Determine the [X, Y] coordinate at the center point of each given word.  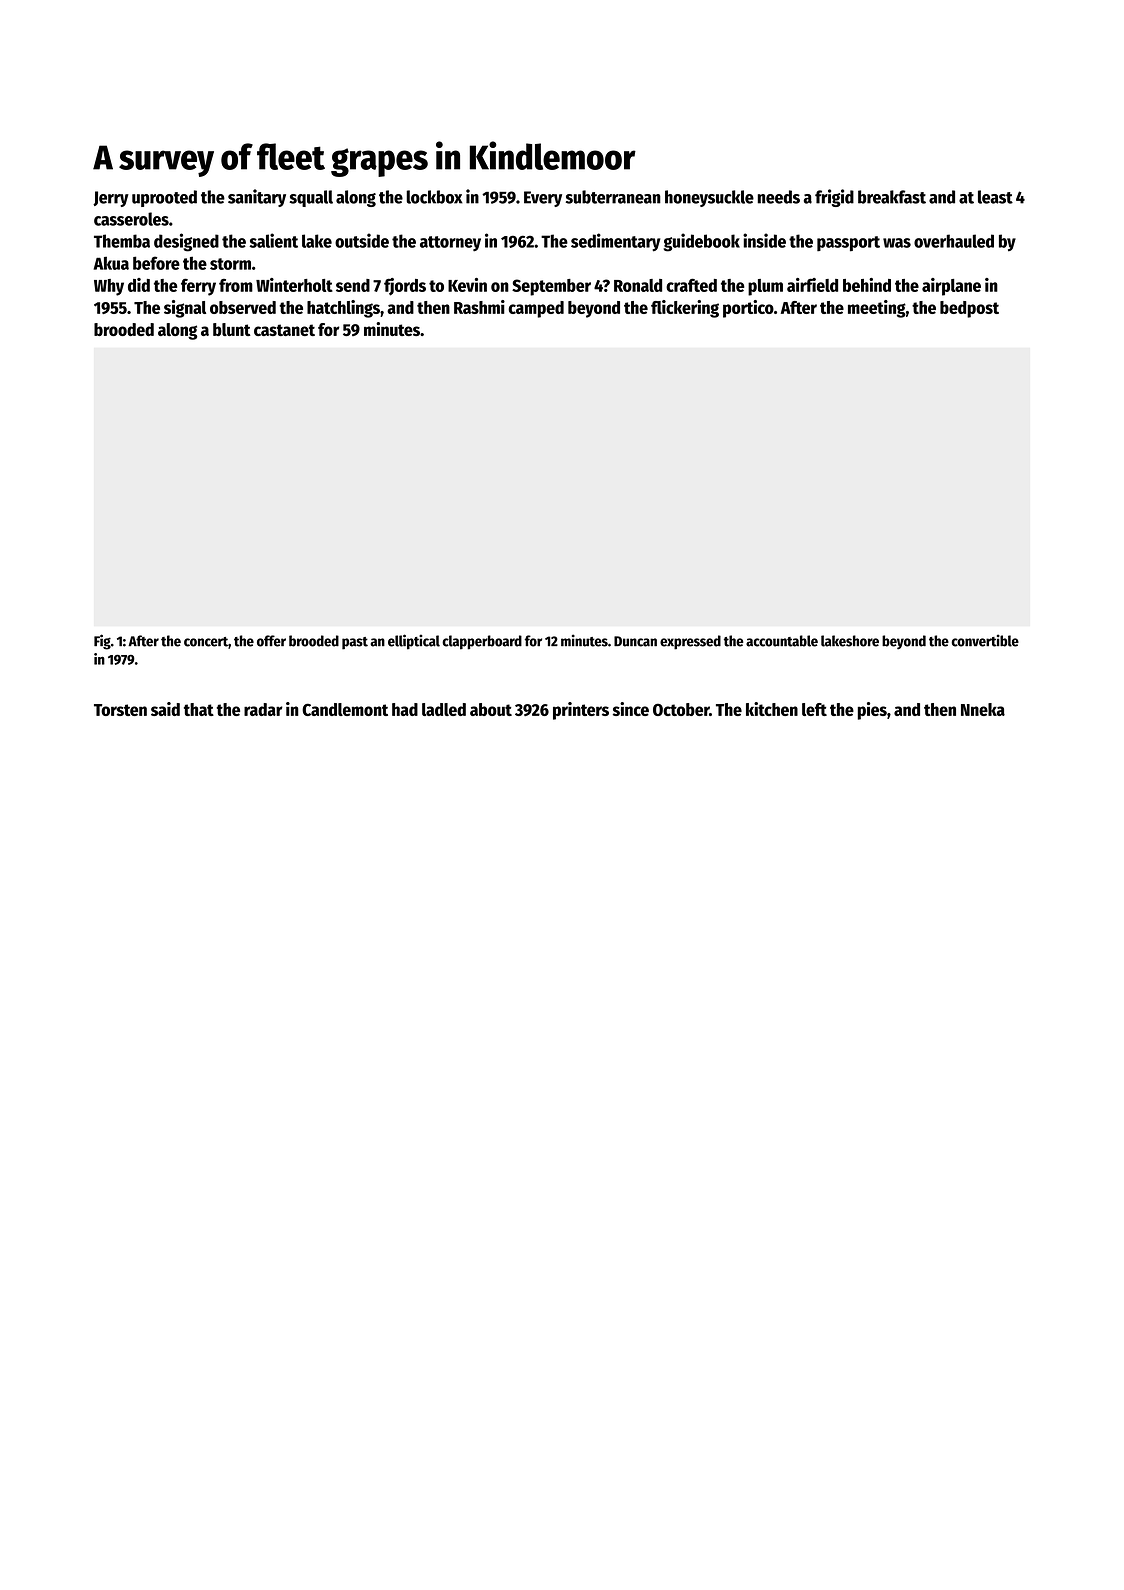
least [995, 197]
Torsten [120, 710]
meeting [877, 309]
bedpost [969, 309]
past [355, 643]
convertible [985, 640]
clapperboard [482, 642]
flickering [685, 309]
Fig [102, 642]
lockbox [434, 197]
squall [311, 198]
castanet [284, 330]
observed [243, 307]
